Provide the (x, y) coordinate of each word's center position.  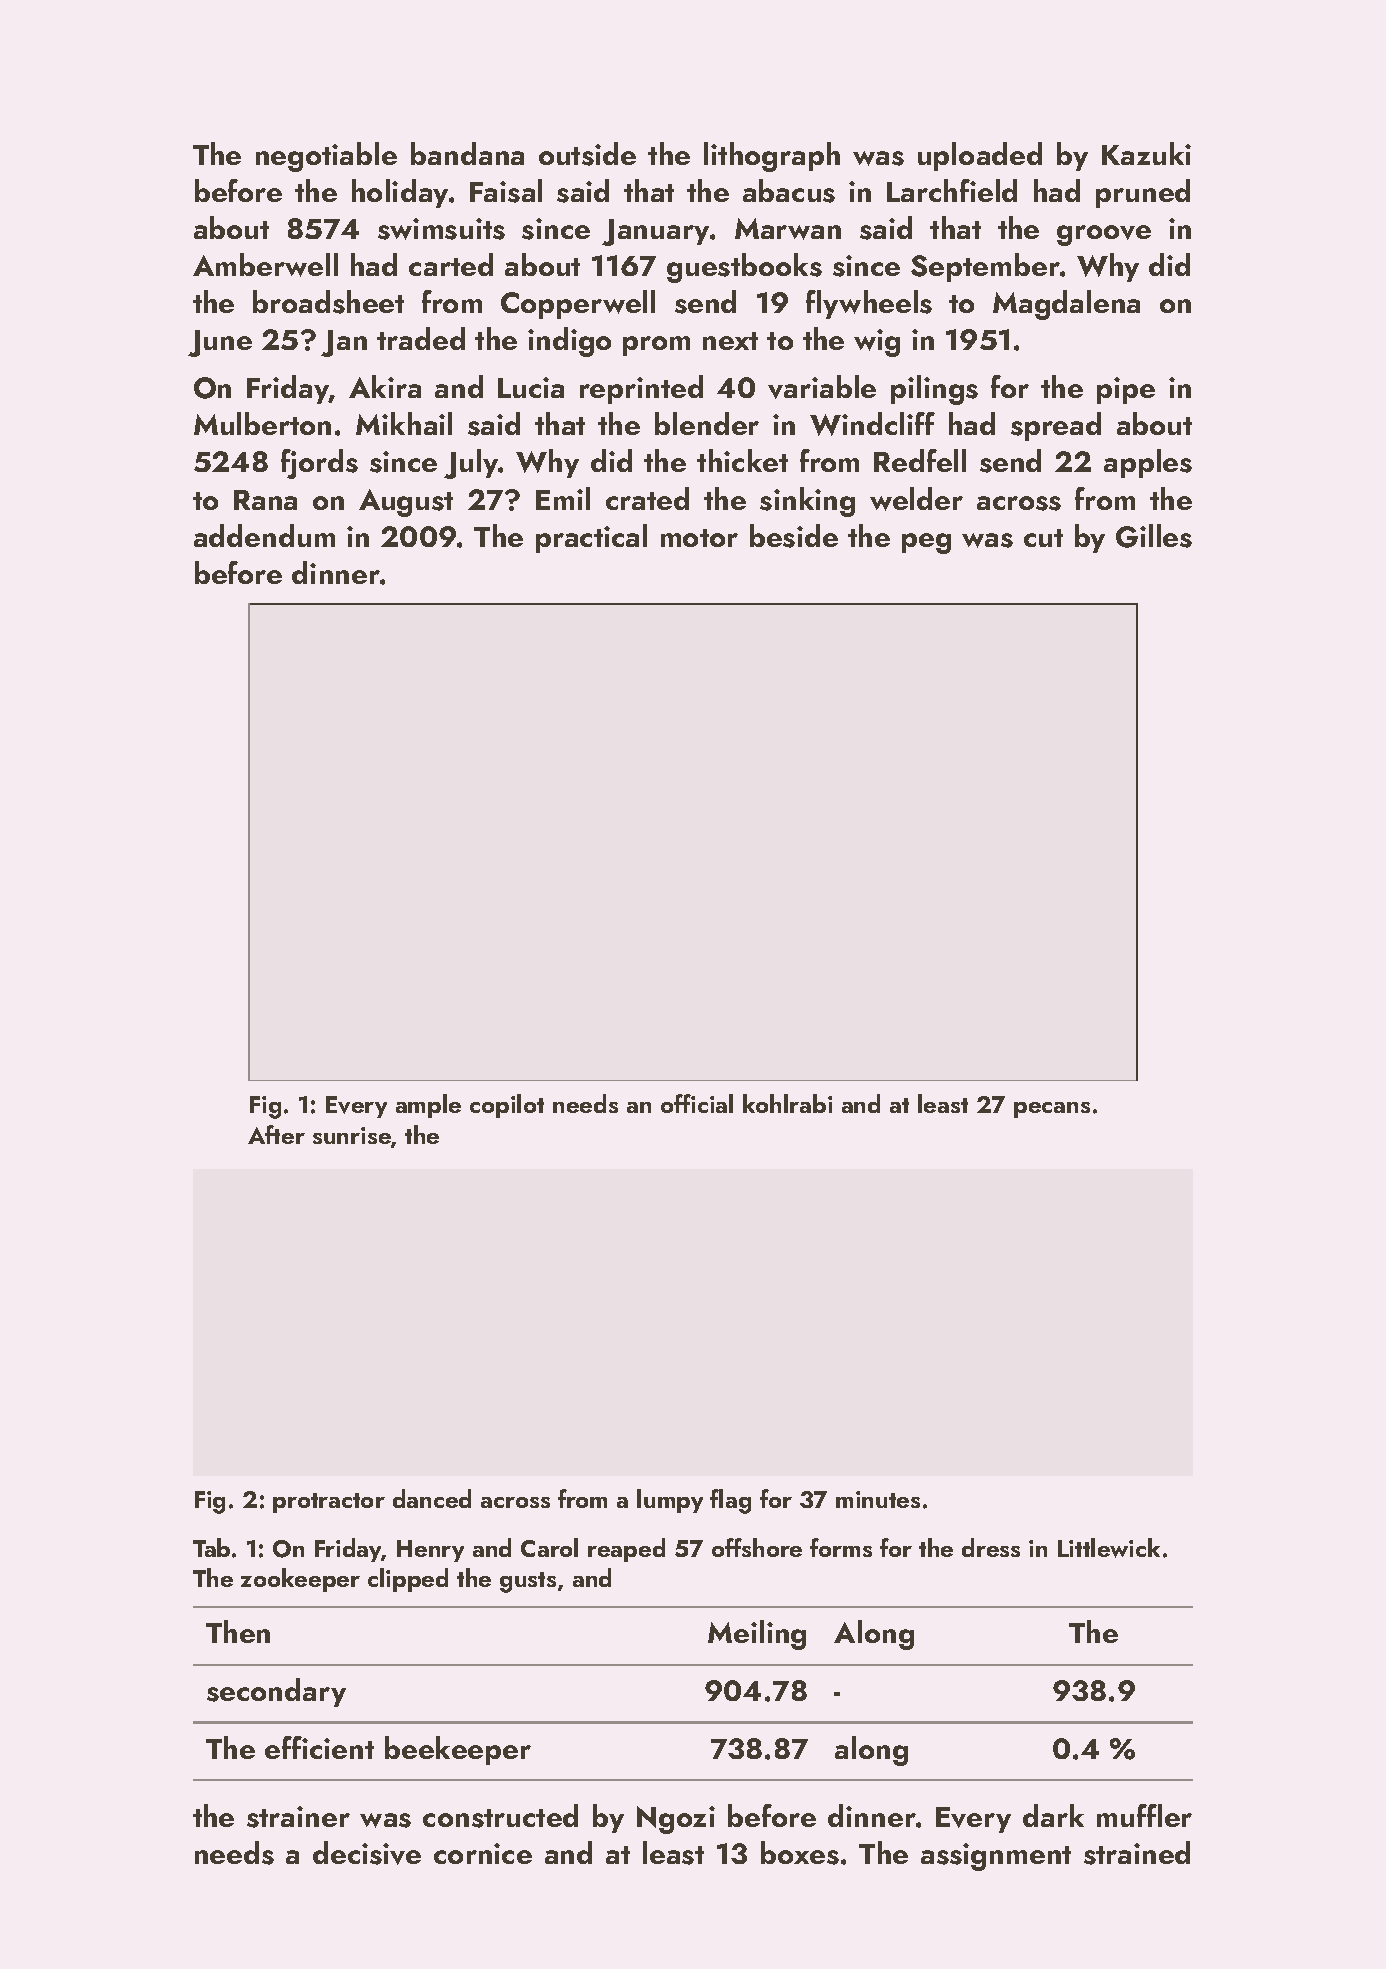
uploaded (980, 156)
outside (587, 154)
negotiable (326, 157)
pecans (1052, 1110)
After (276, 1134)
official (697, 1103)
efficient (319, 1747)
